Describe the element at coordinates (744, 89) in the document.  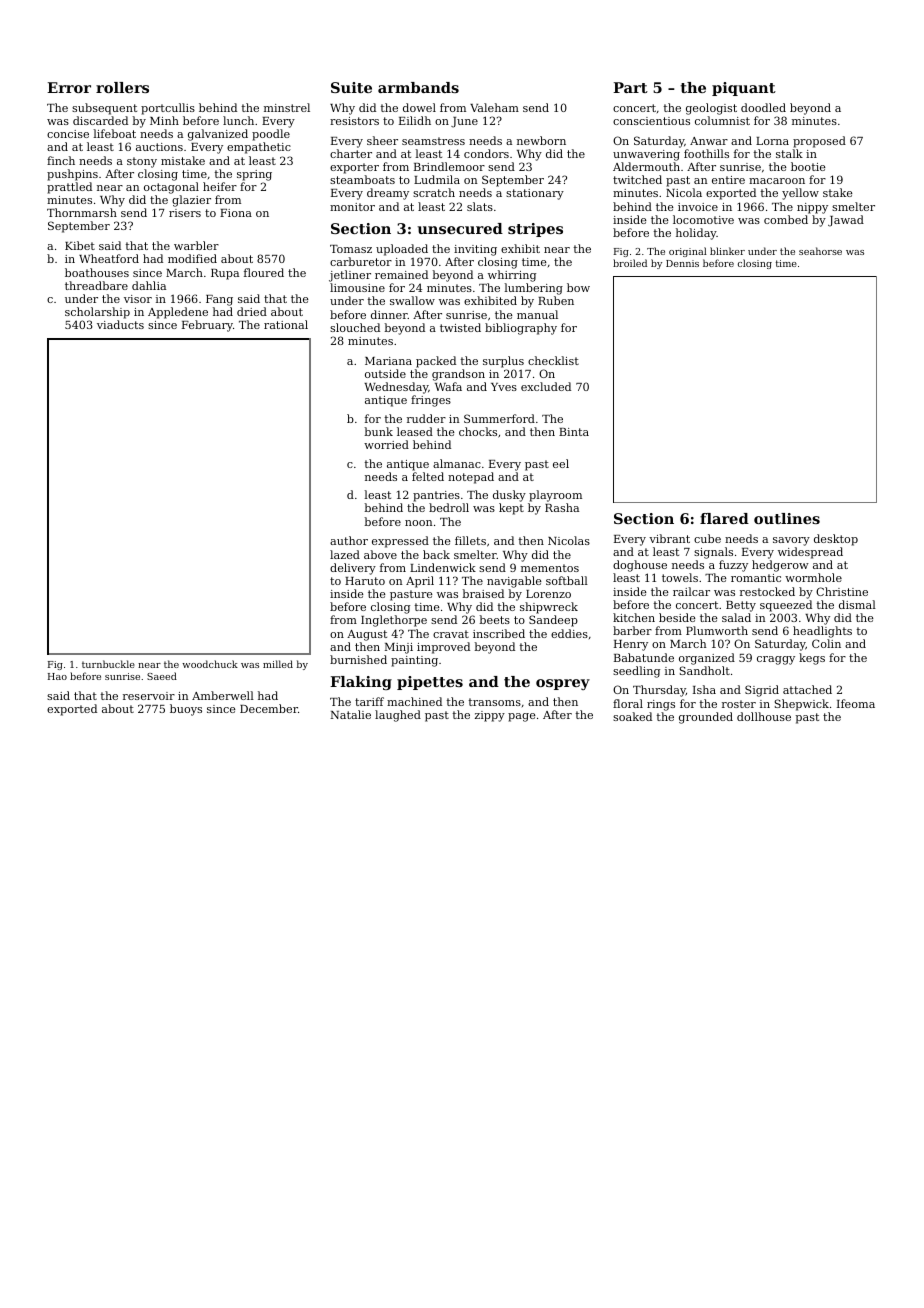
I see `piquant` at that location.
